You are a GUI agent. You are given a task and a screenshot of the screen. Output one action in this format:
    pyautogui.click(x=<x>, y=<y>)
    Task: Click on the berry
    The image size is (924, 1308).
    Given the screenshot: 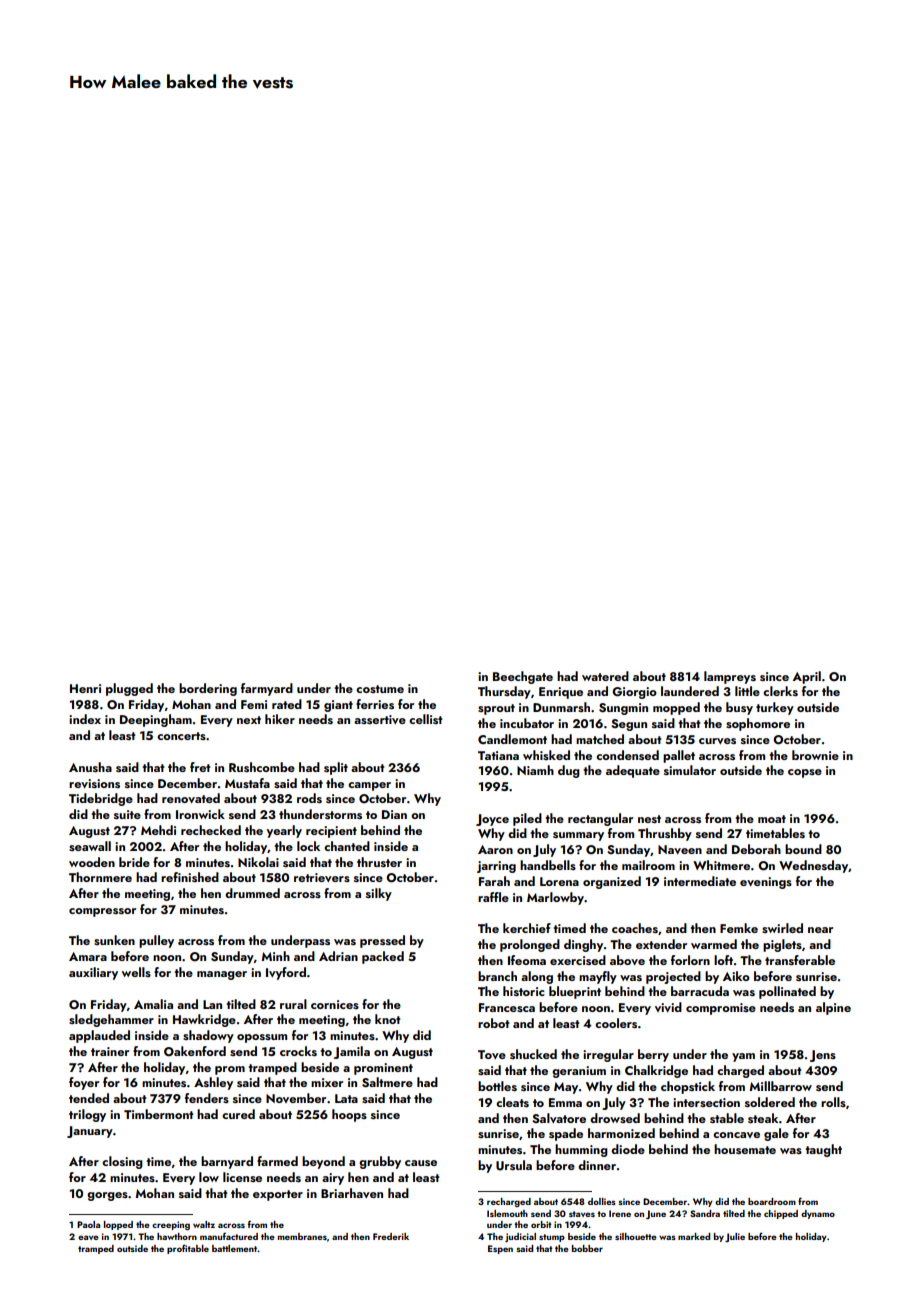 What is the action you would take?
    pyautogui.click(x=653, y=1055)
